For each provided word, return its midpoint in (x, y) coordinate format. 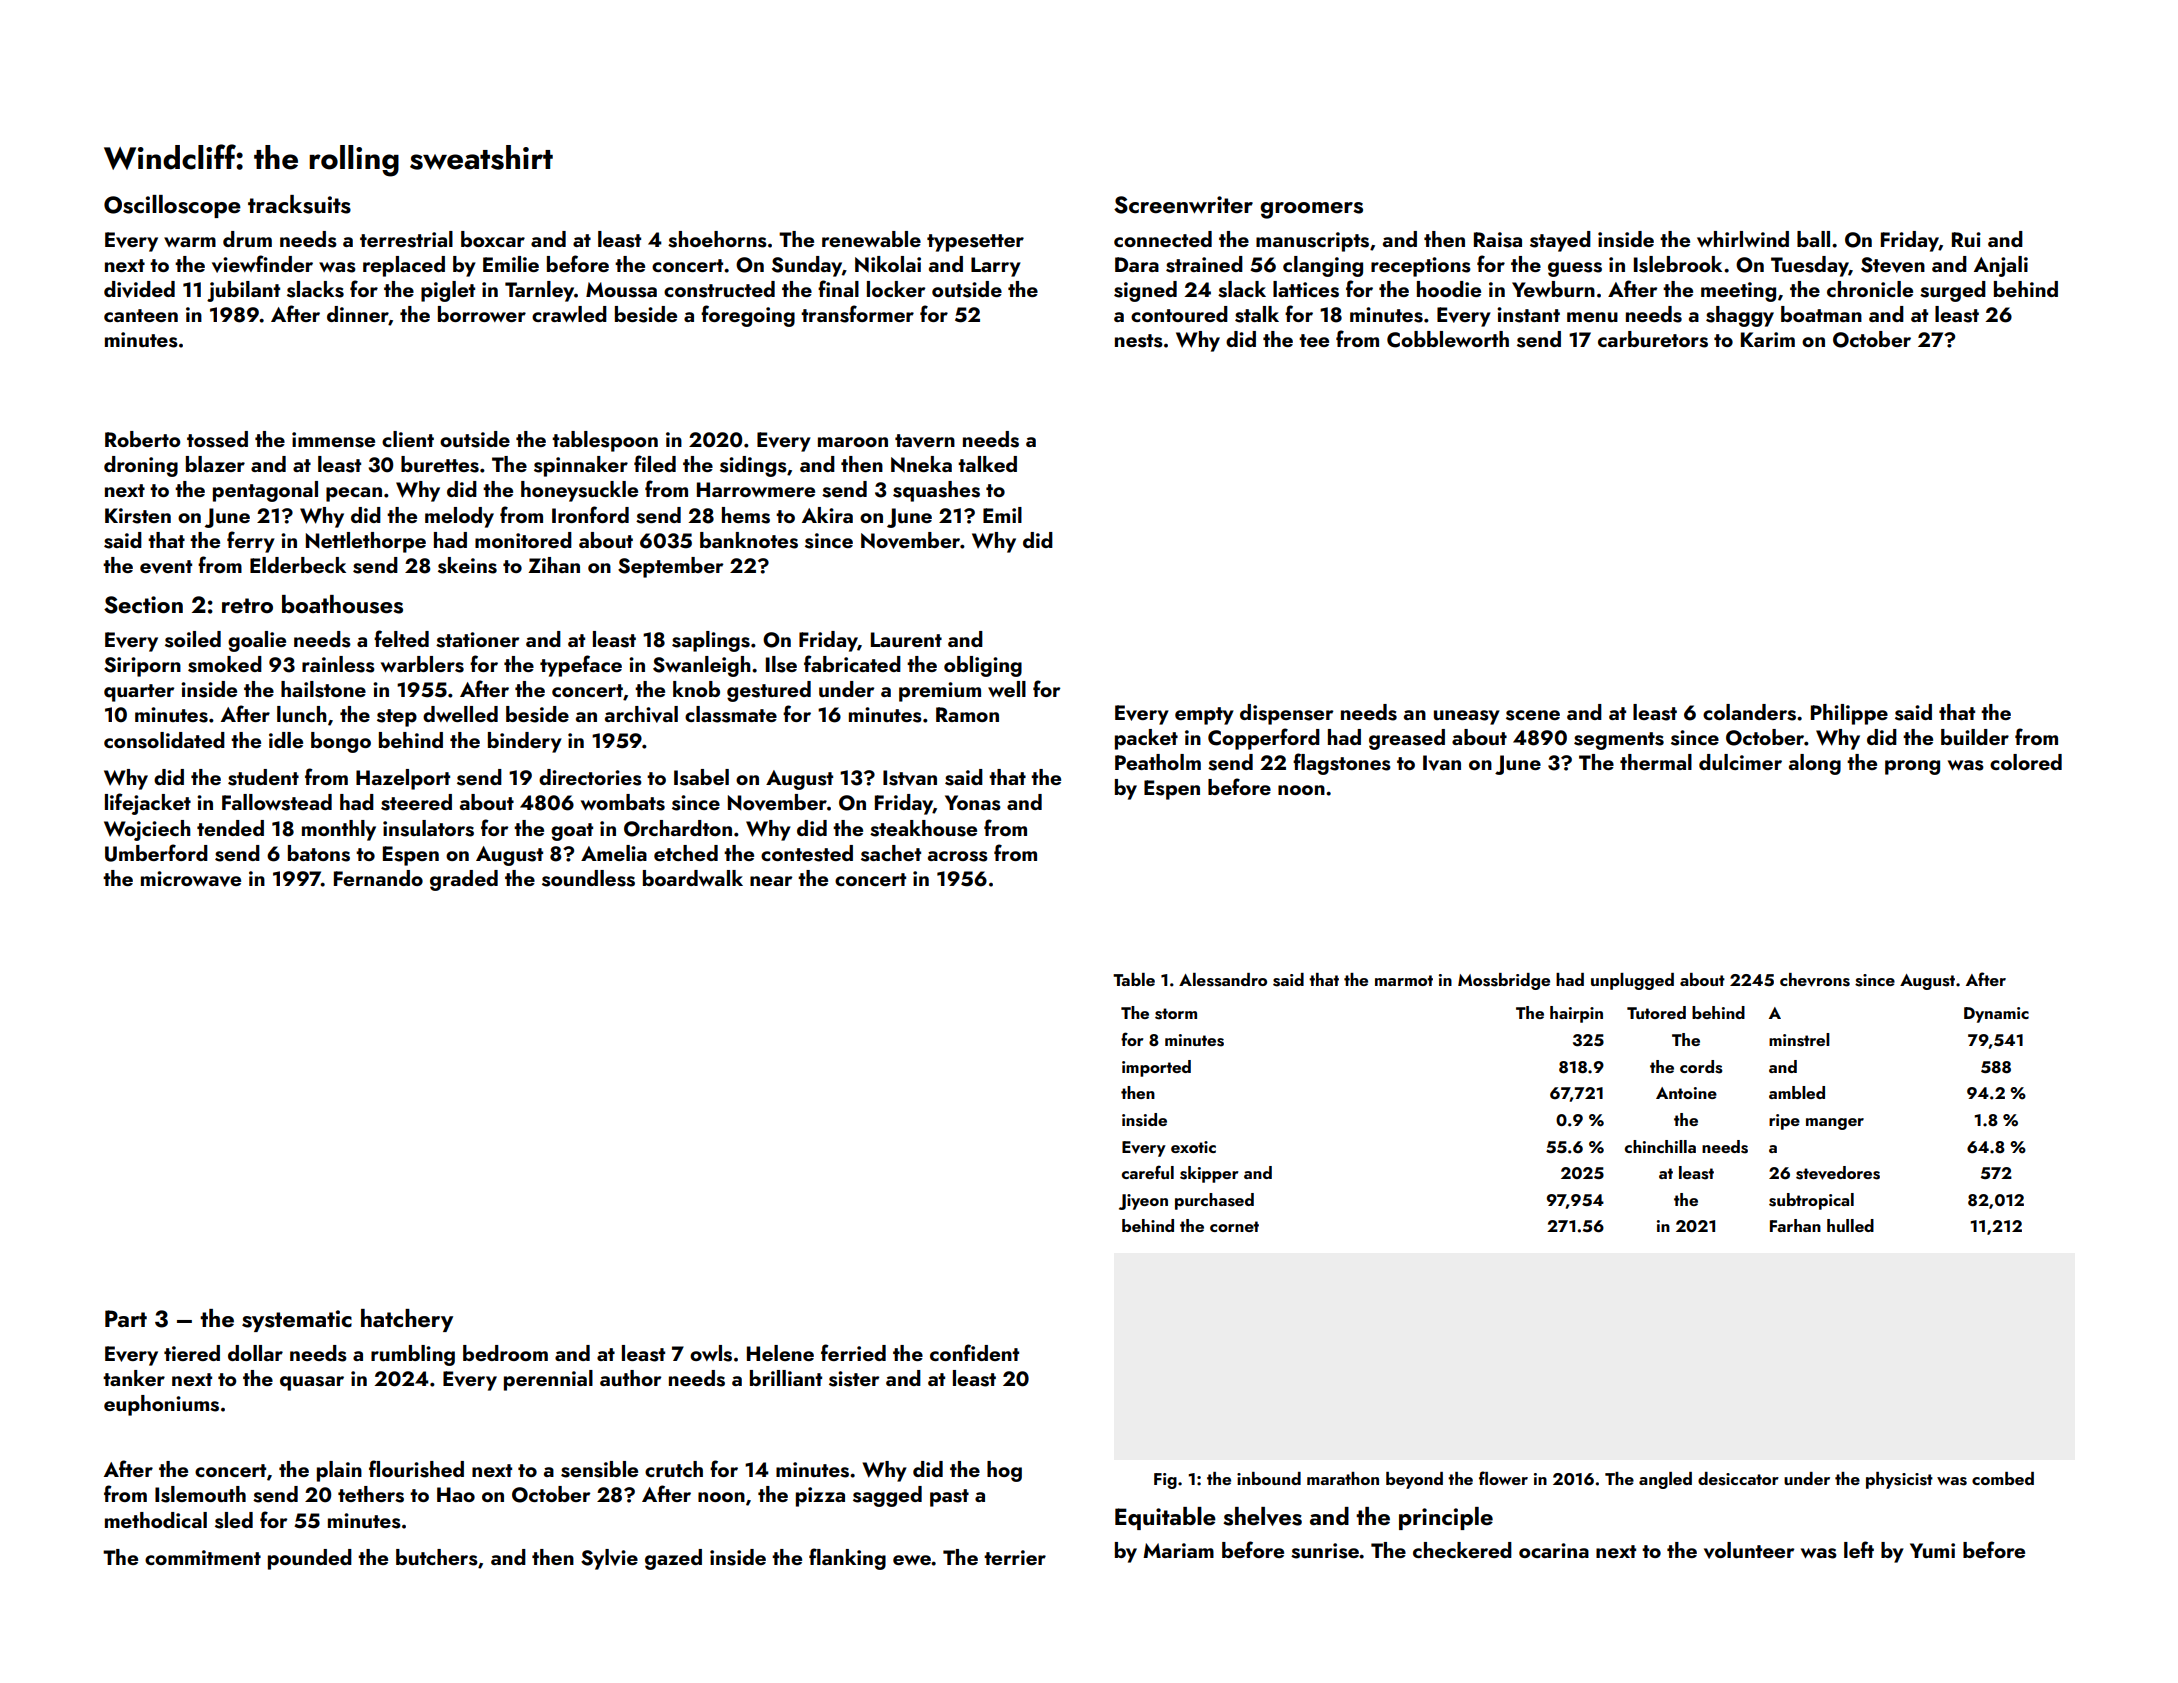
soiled (193, 639)
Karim (1768, 339)
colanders (1749, 712)
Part (126, 1318)
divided (139, 289)
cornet (1234, 1226)
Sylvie (609, 1559)
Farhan (1795, 1225)
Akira (827, 515)
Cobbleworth (1448, 339)
